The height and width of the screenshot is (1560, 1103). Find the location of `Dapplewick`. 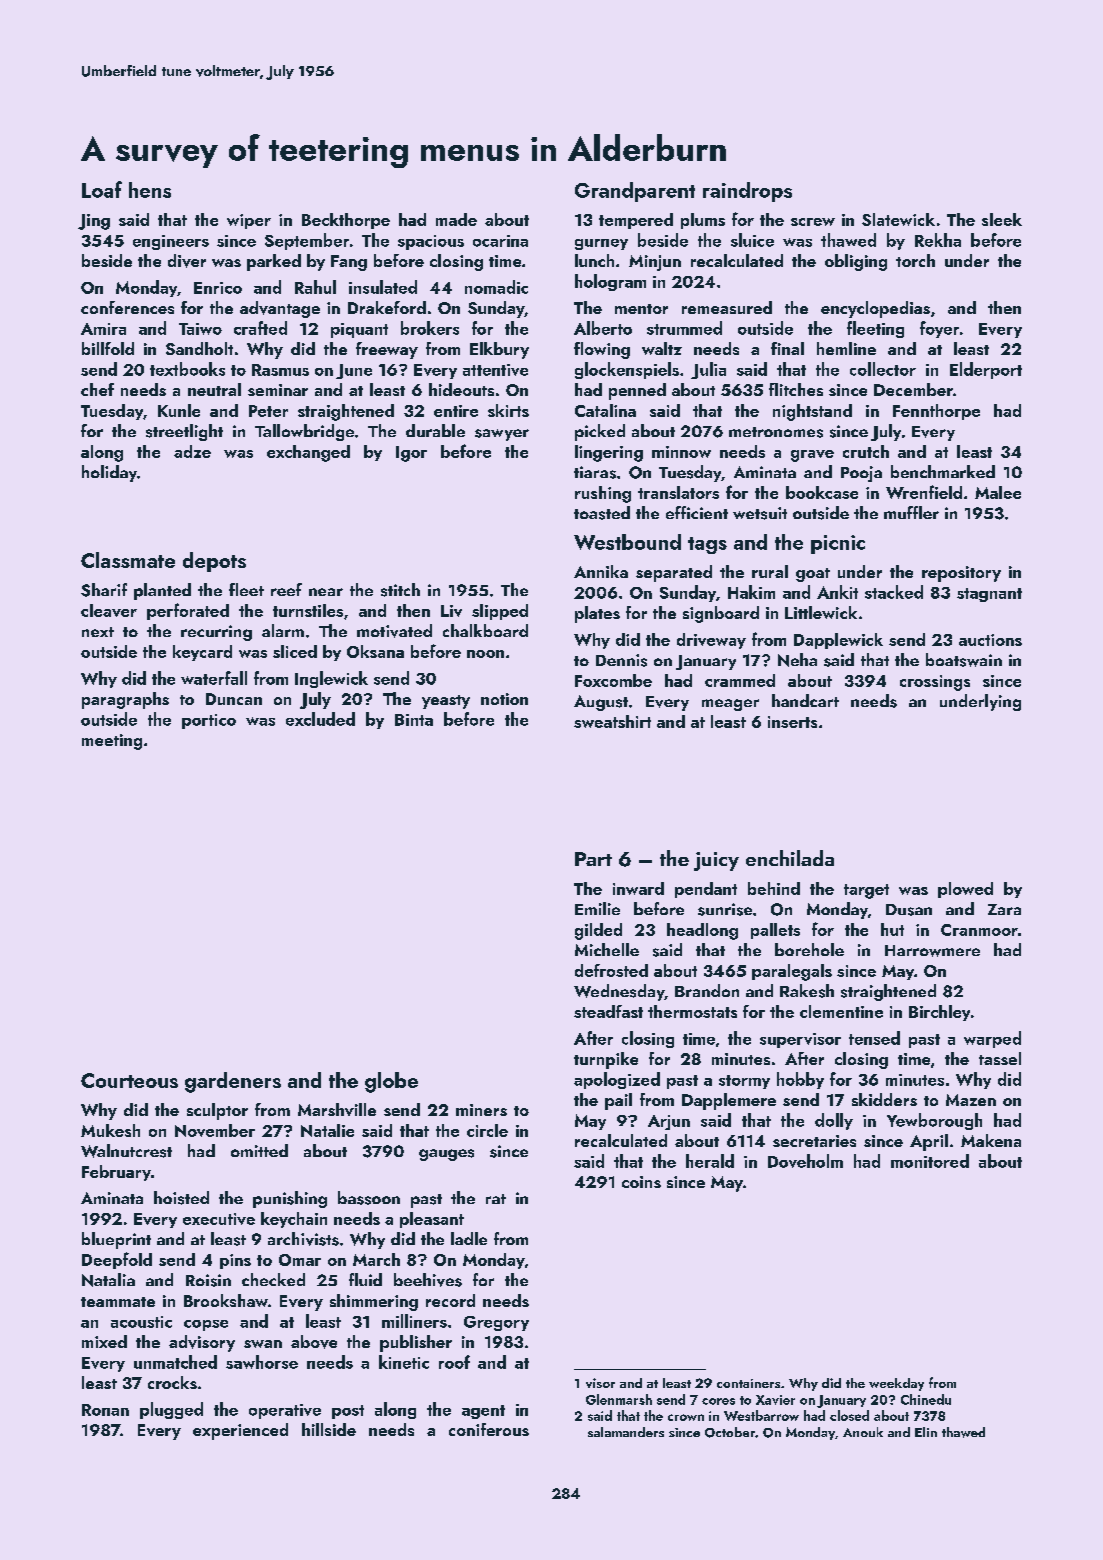

Dapplewick is located at coordinates (838, 641).
